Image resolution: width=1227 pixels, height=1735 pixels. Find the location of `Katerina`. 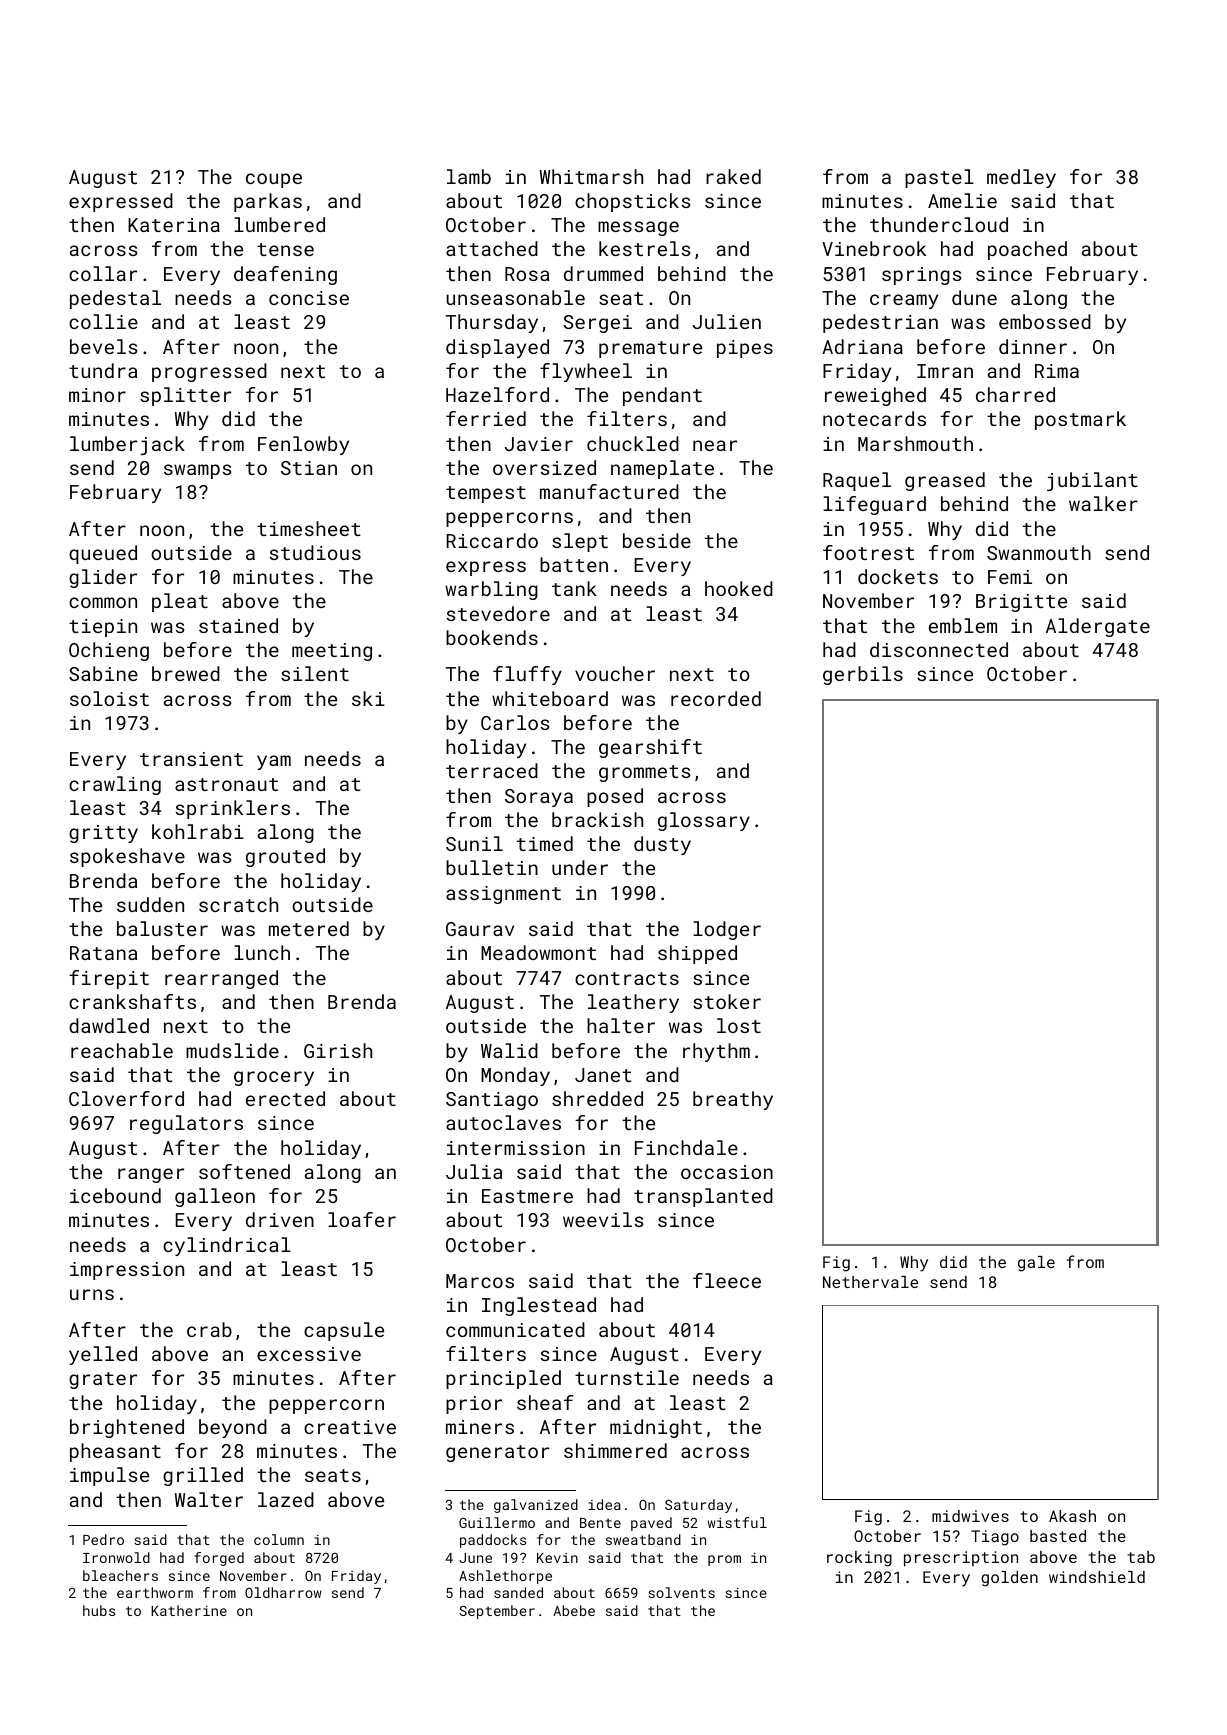

Katerina is located at coordinates (174, 225).
